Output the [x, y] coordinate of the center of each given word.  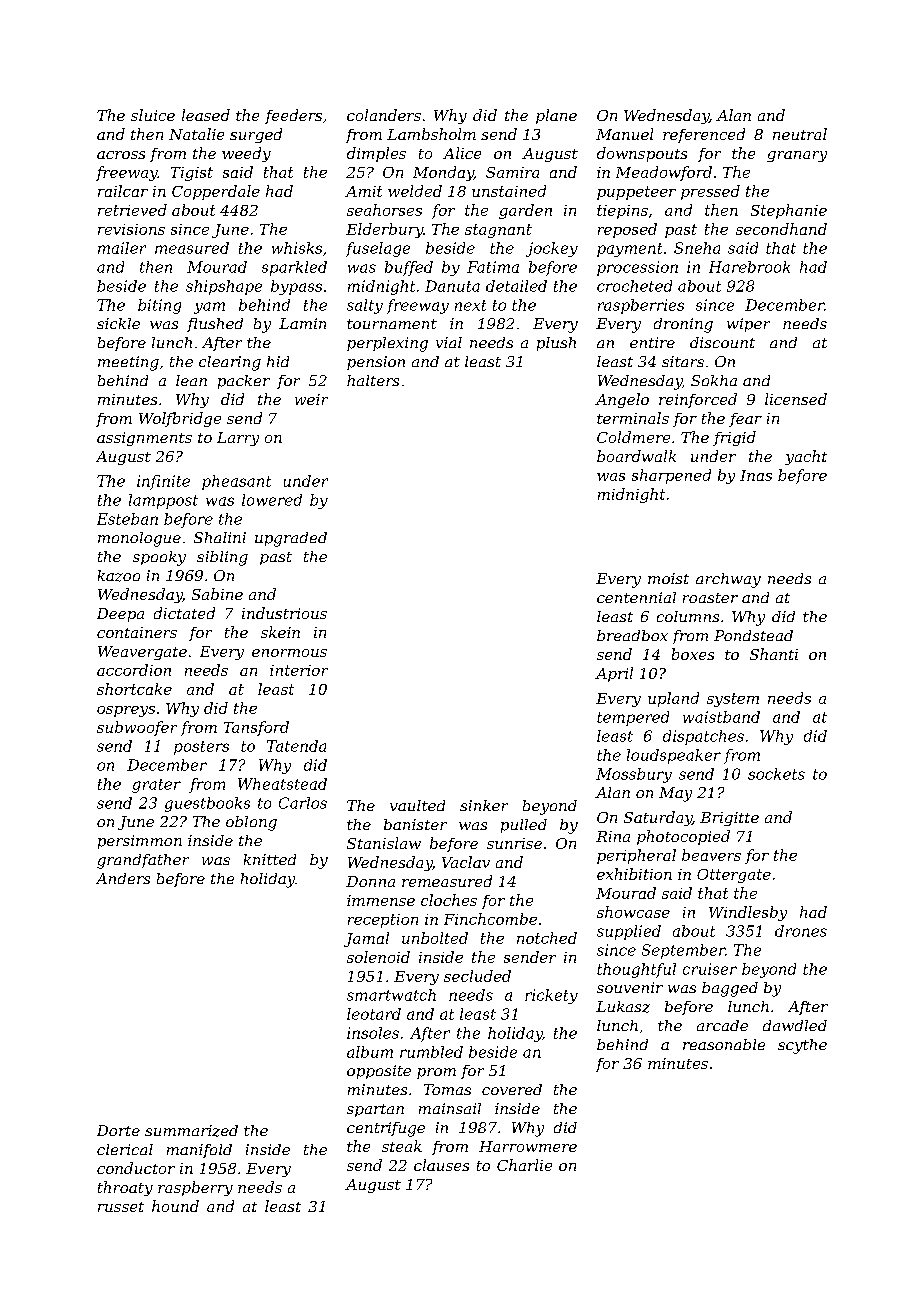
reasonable [724, 1044]
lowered [272, 500]
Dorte [118, 1130]
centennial [636, 597]
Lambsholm [431, 134]
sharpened [671, 476]
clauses [441, 1165]
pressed [710, 192]
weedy [246, 154]
